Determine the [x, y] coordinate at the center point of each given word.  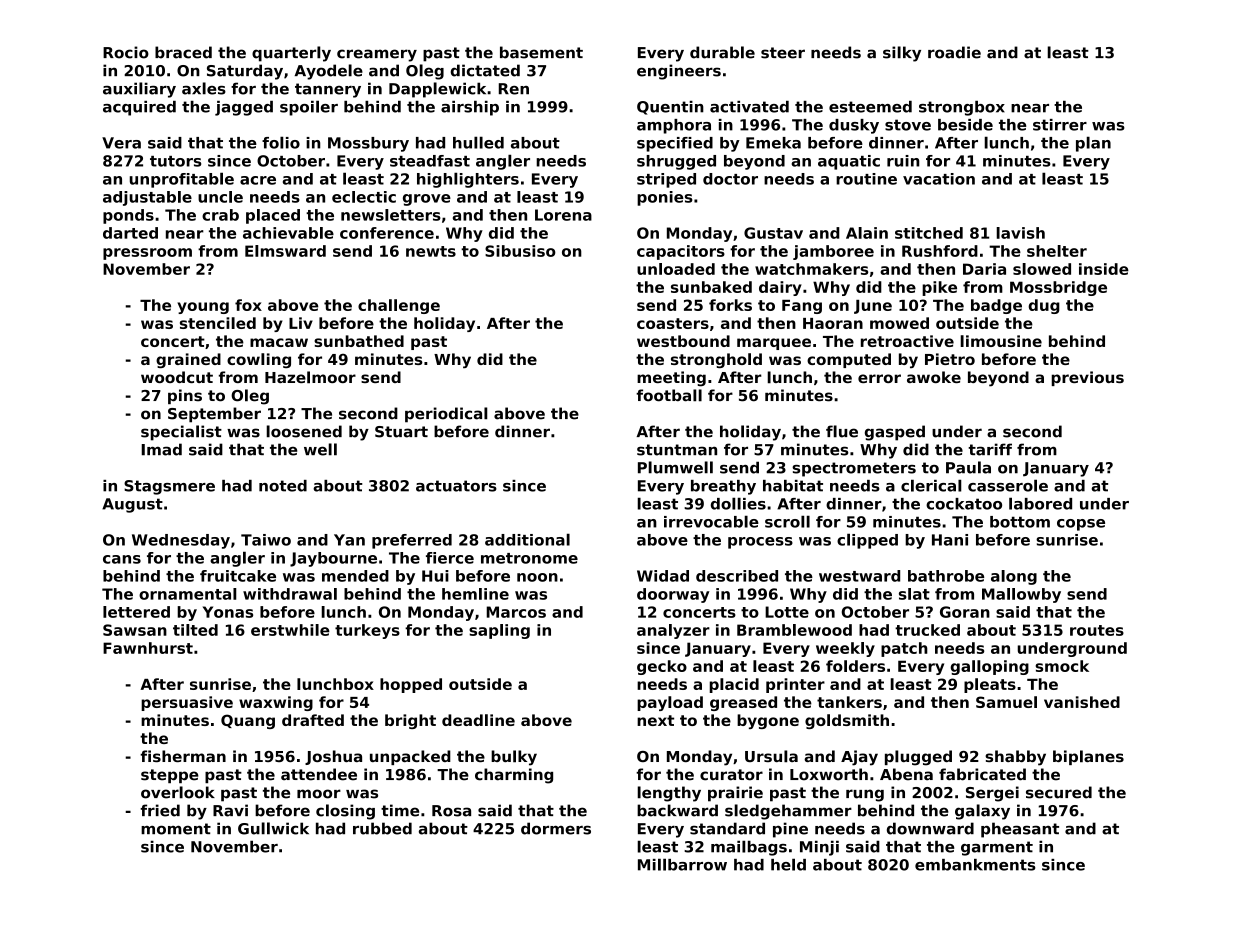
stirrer [1060, 125]
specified [675, 144]
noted [283, 486]
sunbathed [359, 341]
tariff [990, 449]
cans [122, 559]
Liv [301, 323]
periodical [446, 415]
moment [176, 829]
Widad [663, 576]
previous [1088, 378]
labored [1040, 503]
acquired [139, 108]
